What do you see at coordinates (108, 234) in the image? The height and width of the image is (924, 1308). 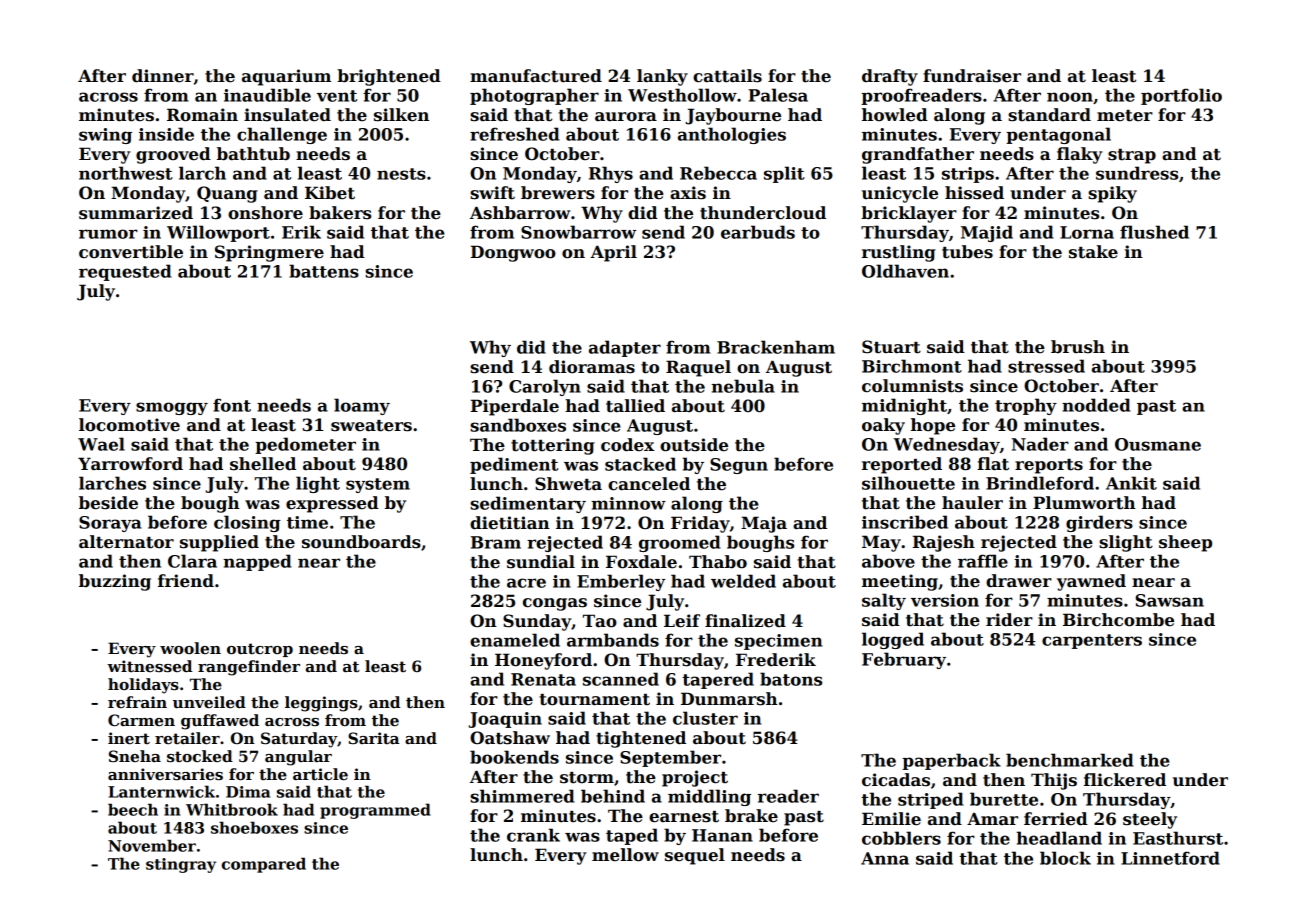 I see `rumor` at bounding box center [108, 234].
